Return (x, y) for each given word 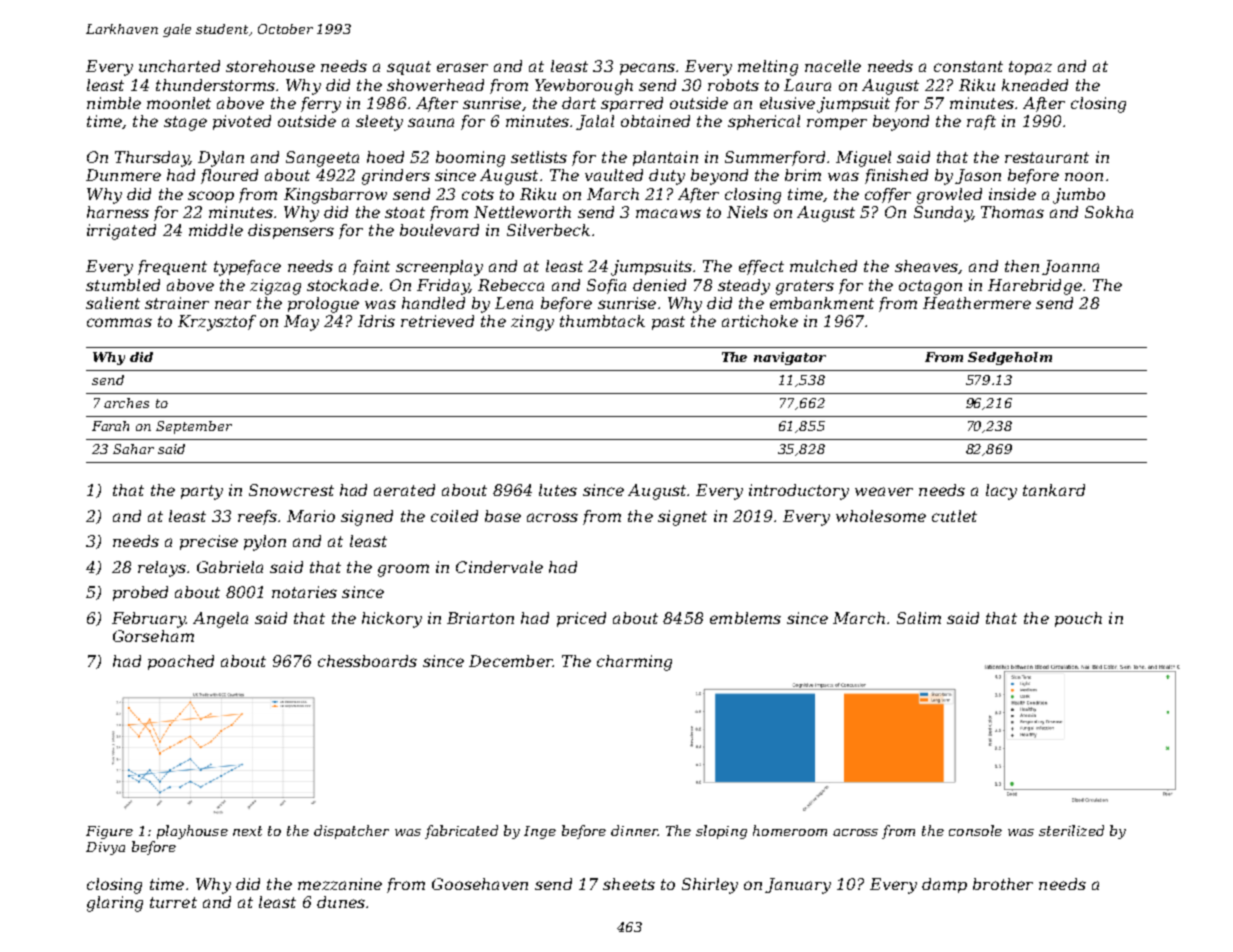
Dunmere (123, 175)
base (503, 516)
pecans (647, 69)
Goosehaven (480, 884)
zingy (532, 323)
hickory (392, 620)
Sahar (133, 449)
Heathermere (977, 303)
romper (837, 124)
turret (173, 902)
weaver (884, 491)
